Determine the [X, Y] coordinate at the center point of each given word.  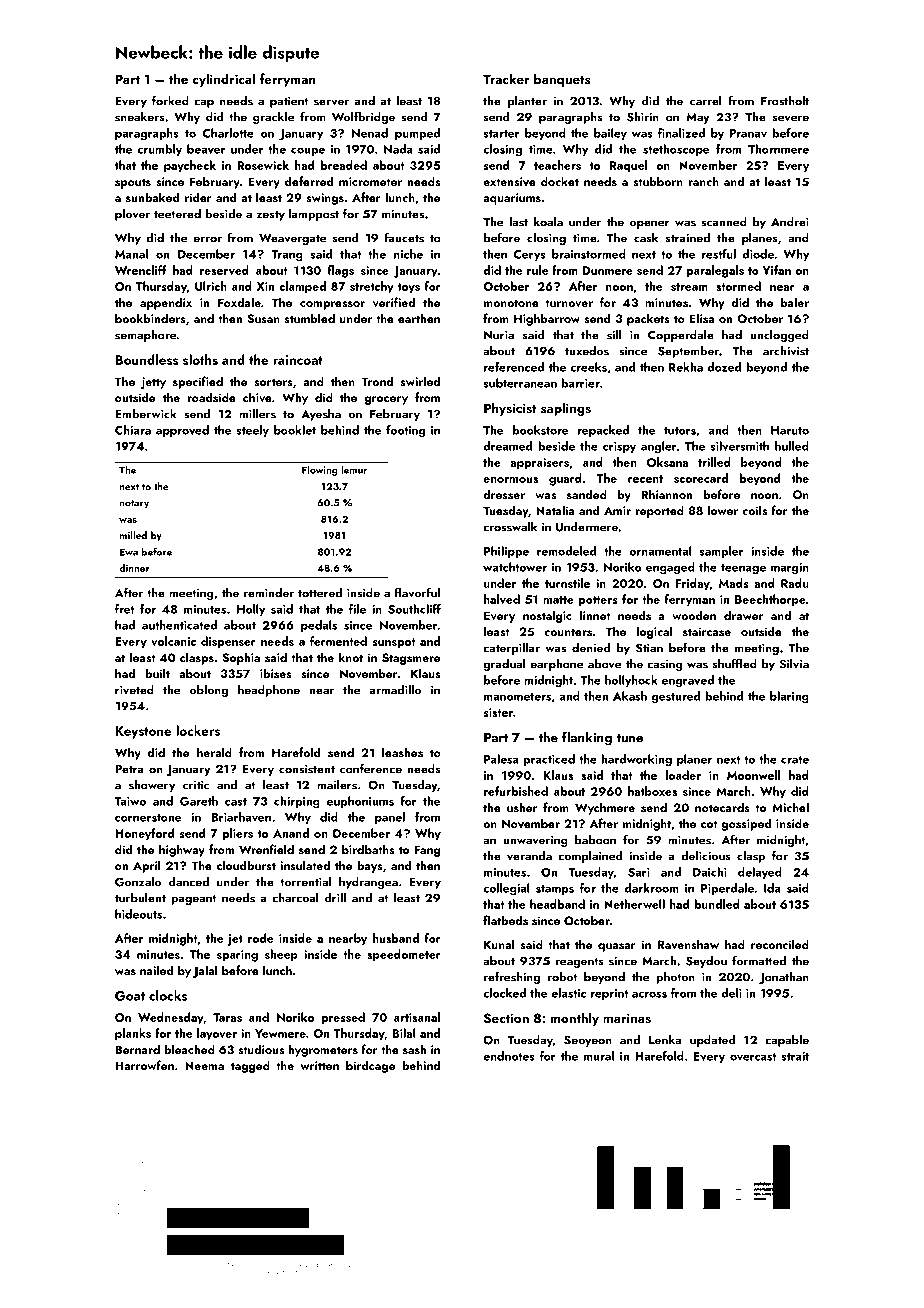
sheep [281, 955]
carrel [706, 101]
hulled [792, 446]
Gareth [199, 801]
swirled [420, 381]
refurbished [516, 791]
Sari [639, 872]
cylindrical [224, 80]
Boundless [146, 359]
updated [712, 1041]
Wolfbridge [363, 117]
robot [562, 977]
